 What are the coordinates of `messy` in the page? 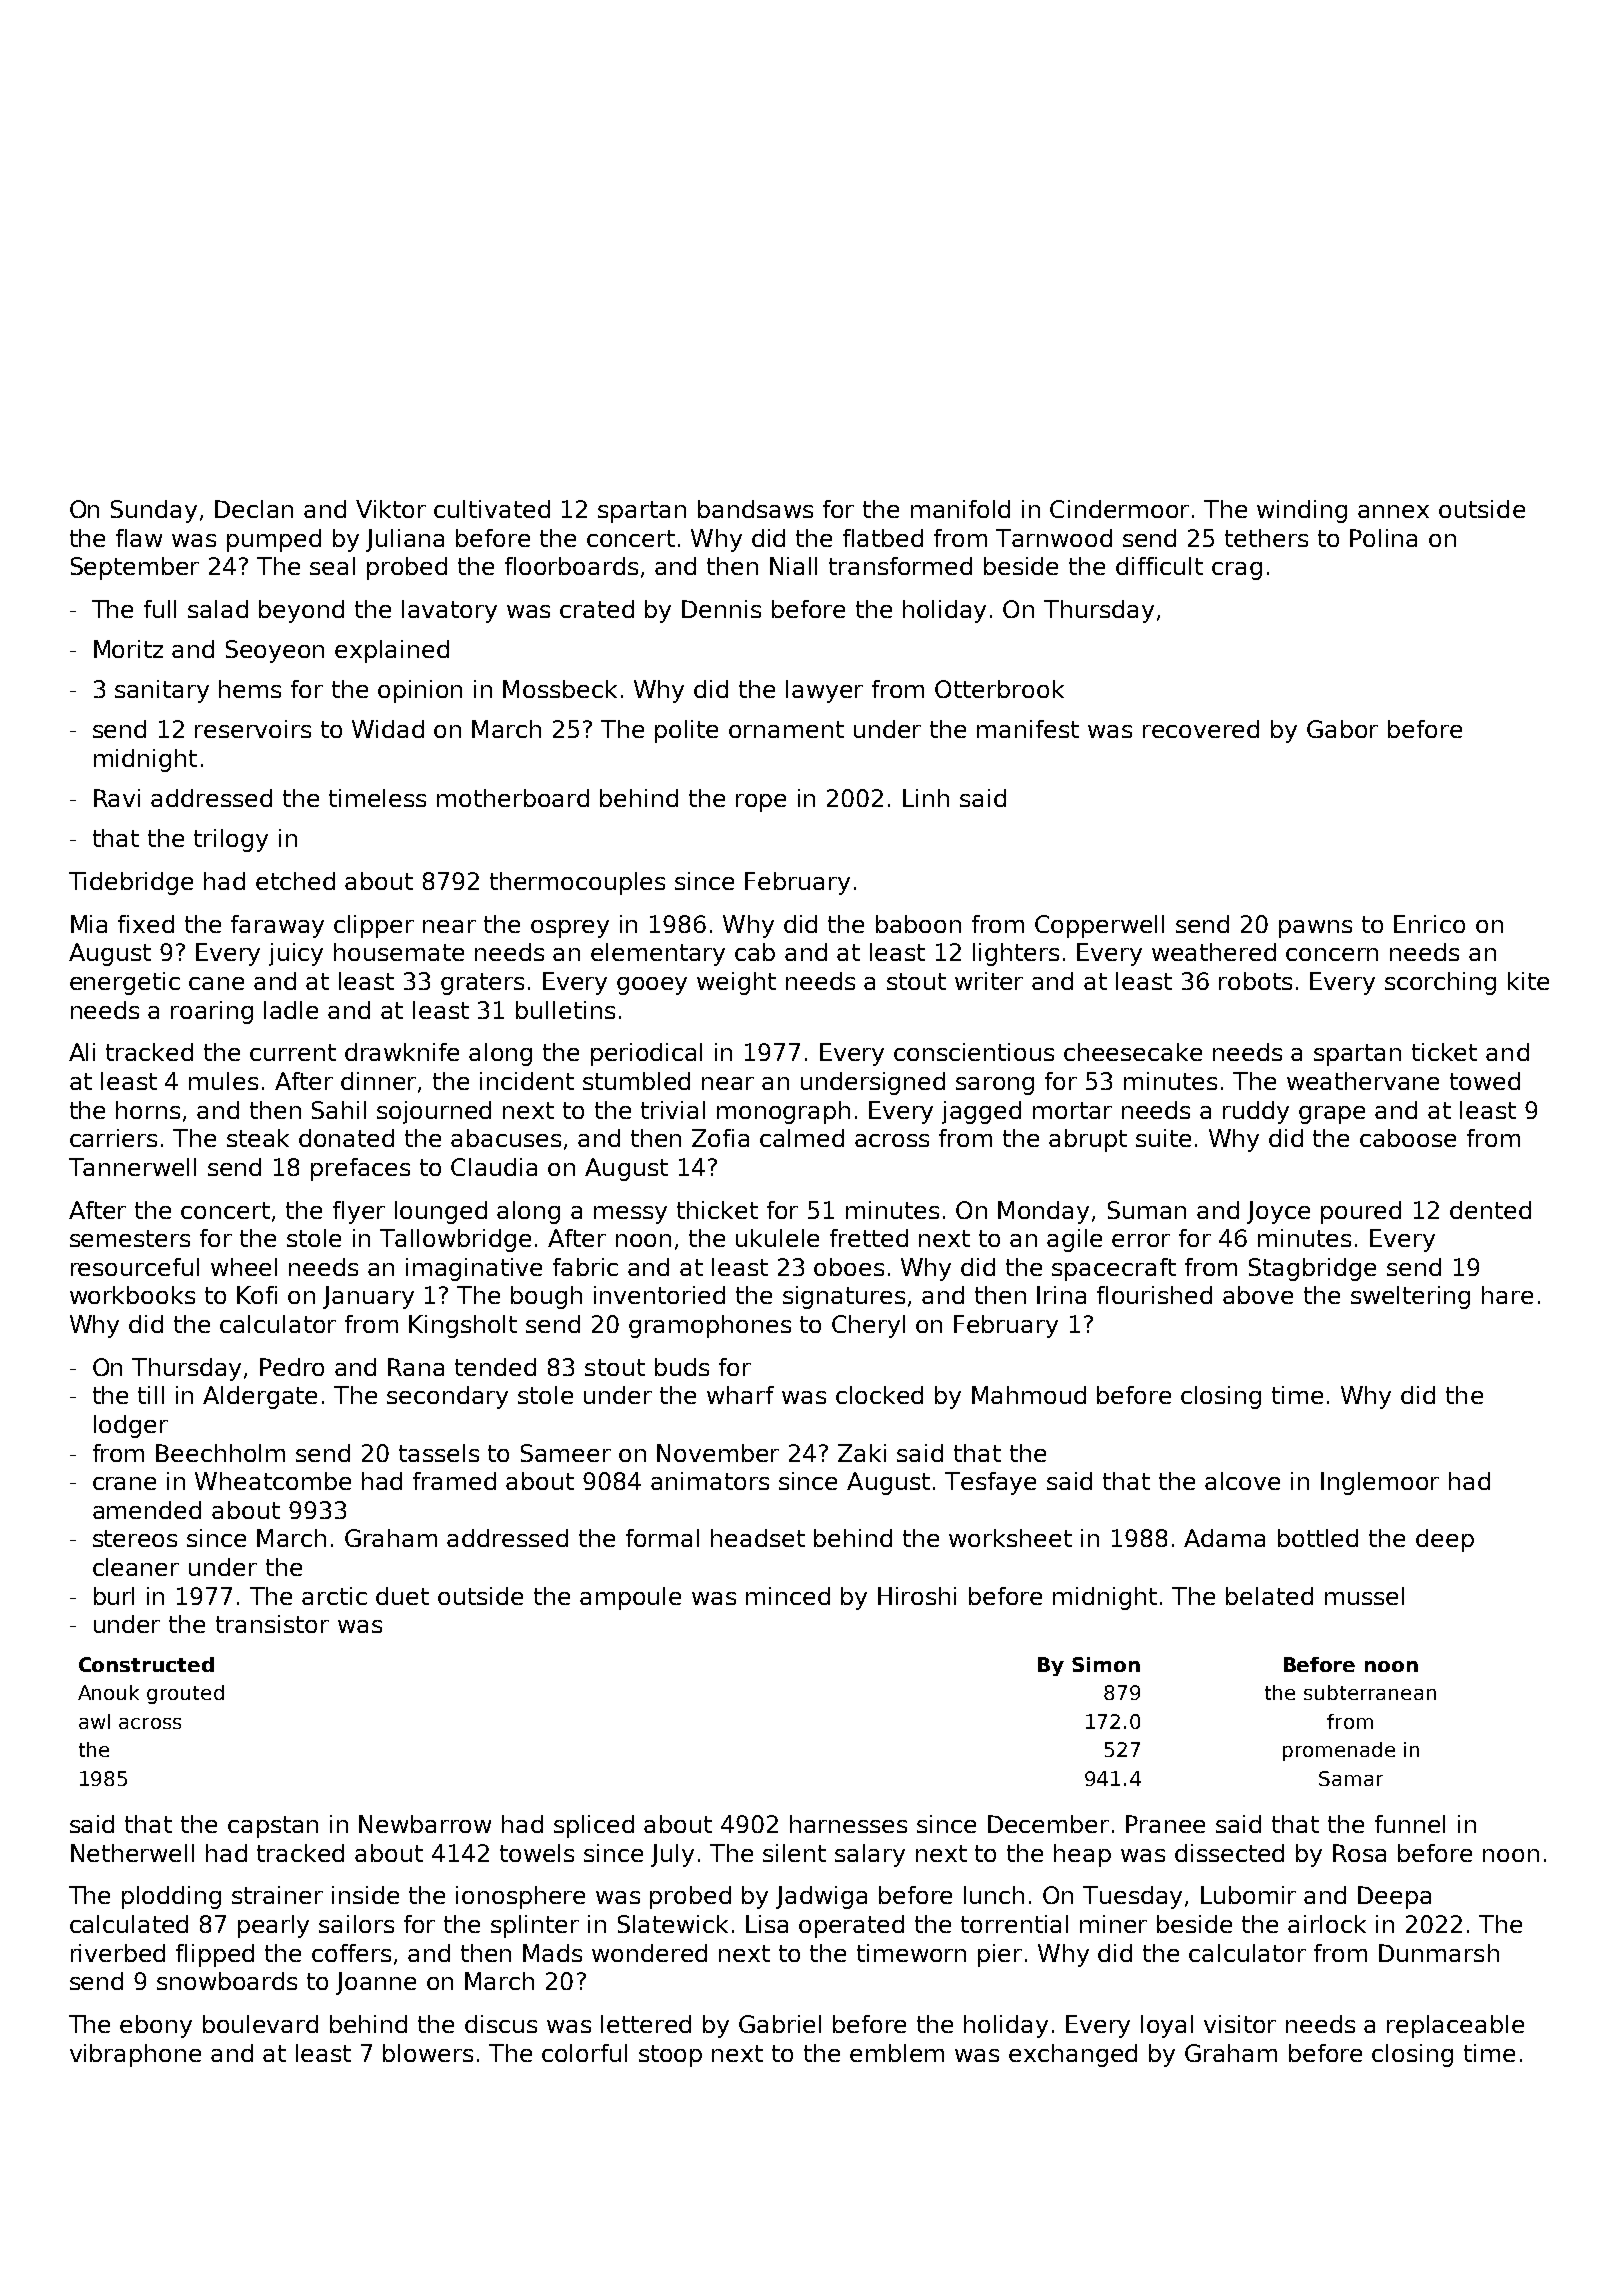 It's located at (630, 1215).
